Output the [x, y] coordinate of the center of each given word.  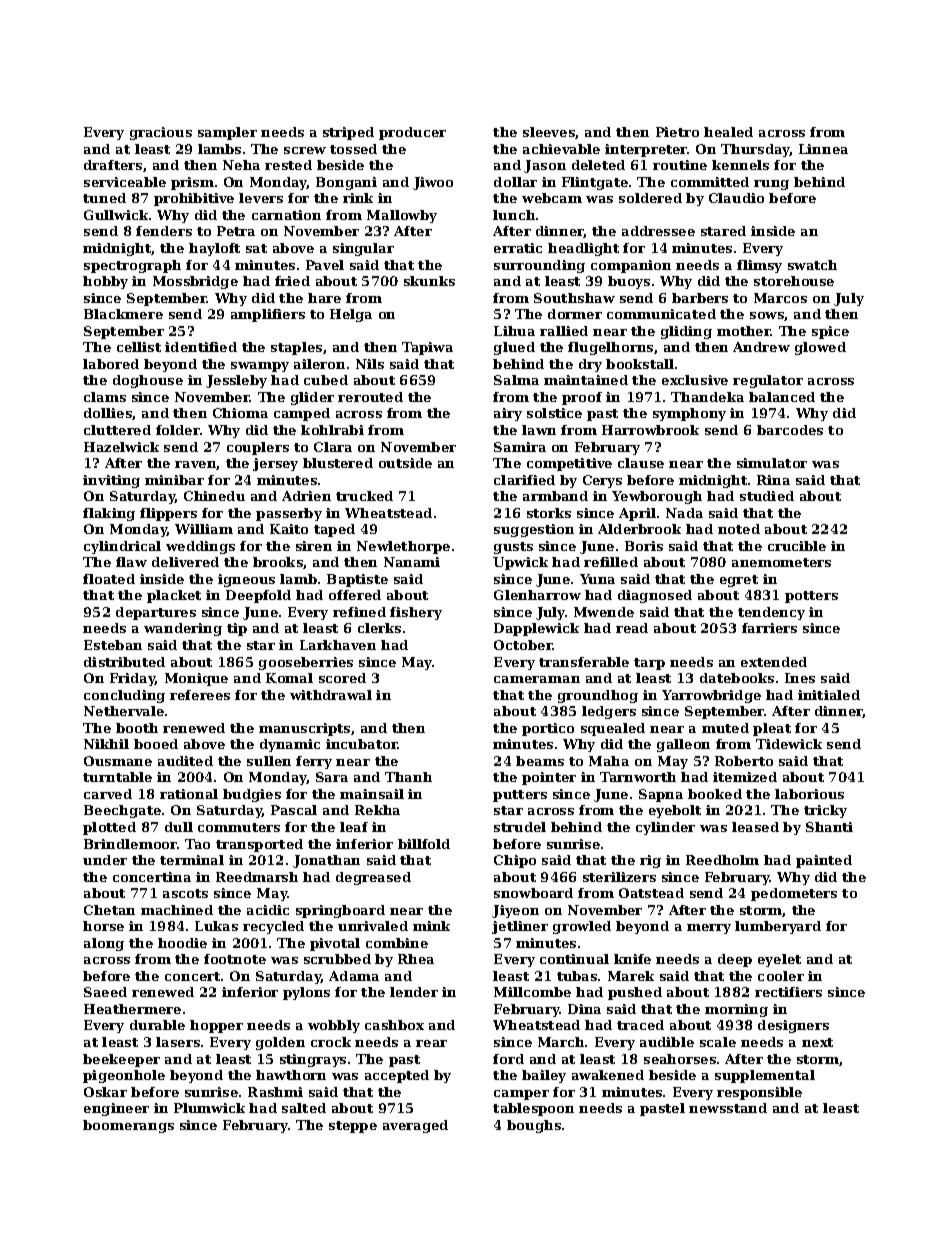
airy [508, 414]
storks [549, 513]
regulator [768, 381]
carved [108, 794]
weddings [200, 547]
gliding [686, 332]
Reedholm [722, 860]
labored [111, 364]
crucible [797, 546]
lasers [178, 1042]
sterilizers [619, 877]
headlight [583, 249]
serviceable [125, 182]
